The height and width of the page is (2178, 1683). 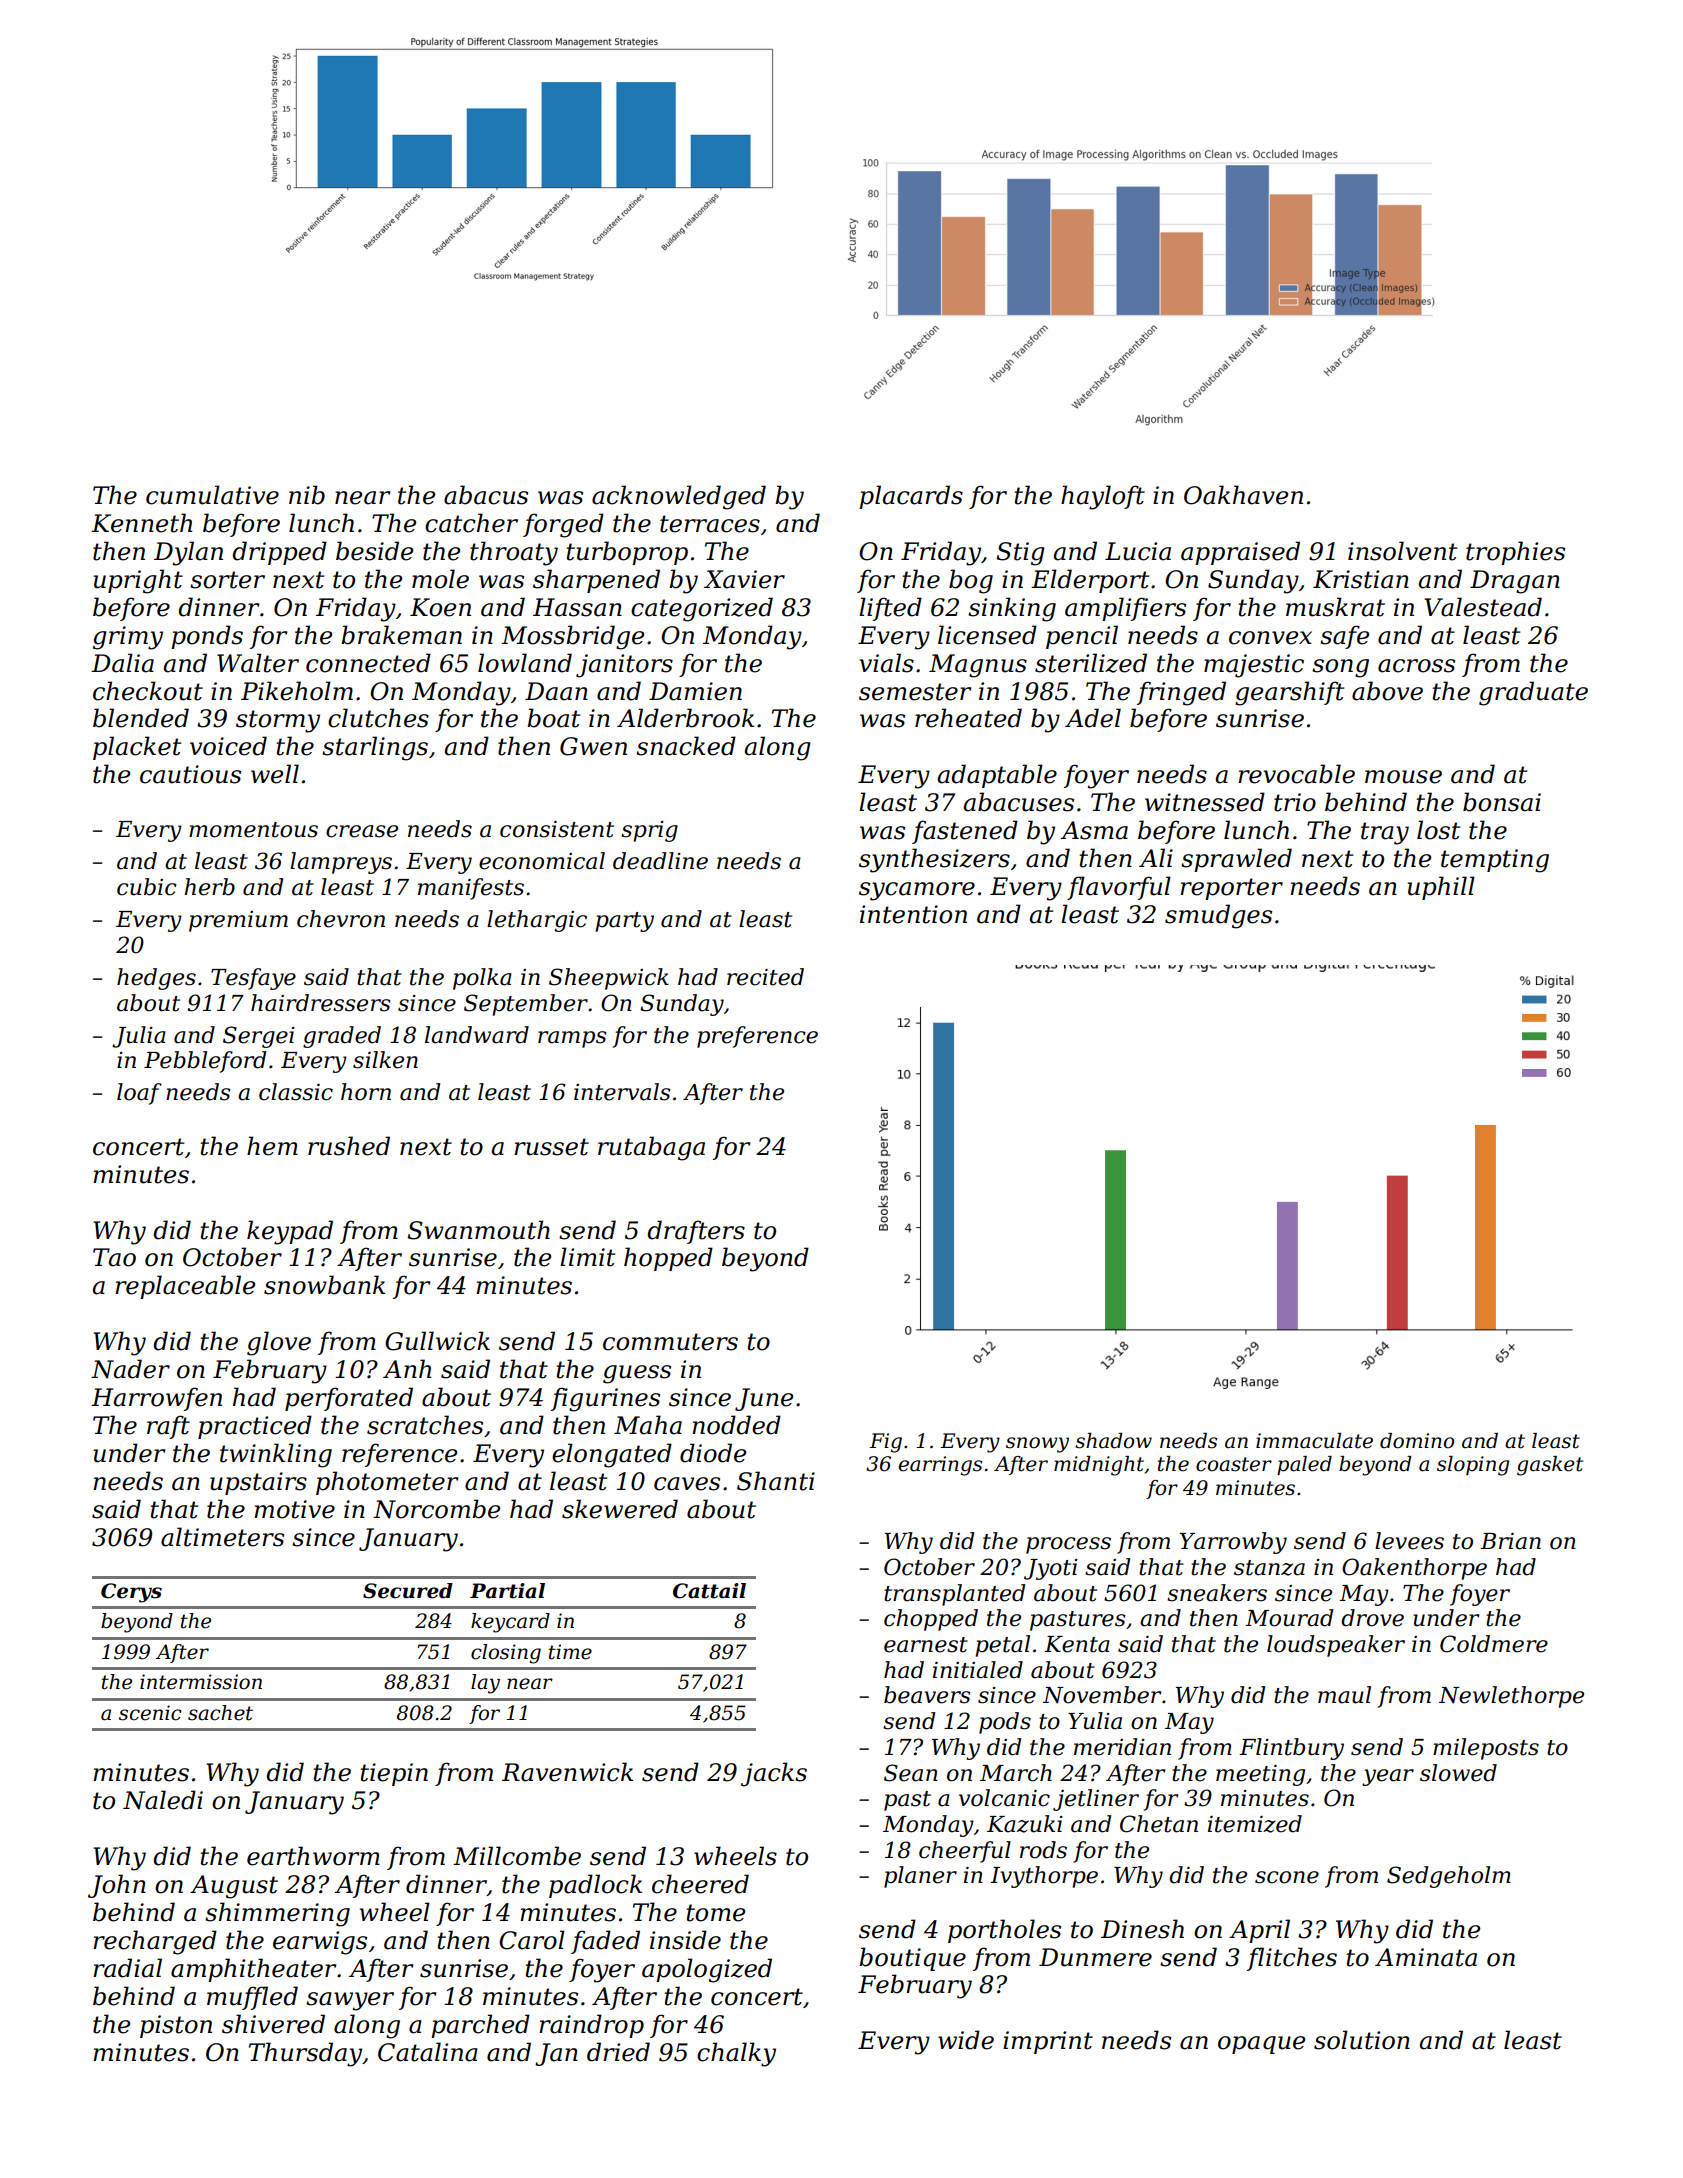 What do you see at coordinates (141, 523) in the page?
I see `Kenneth` at bounding box center [141, 523].
